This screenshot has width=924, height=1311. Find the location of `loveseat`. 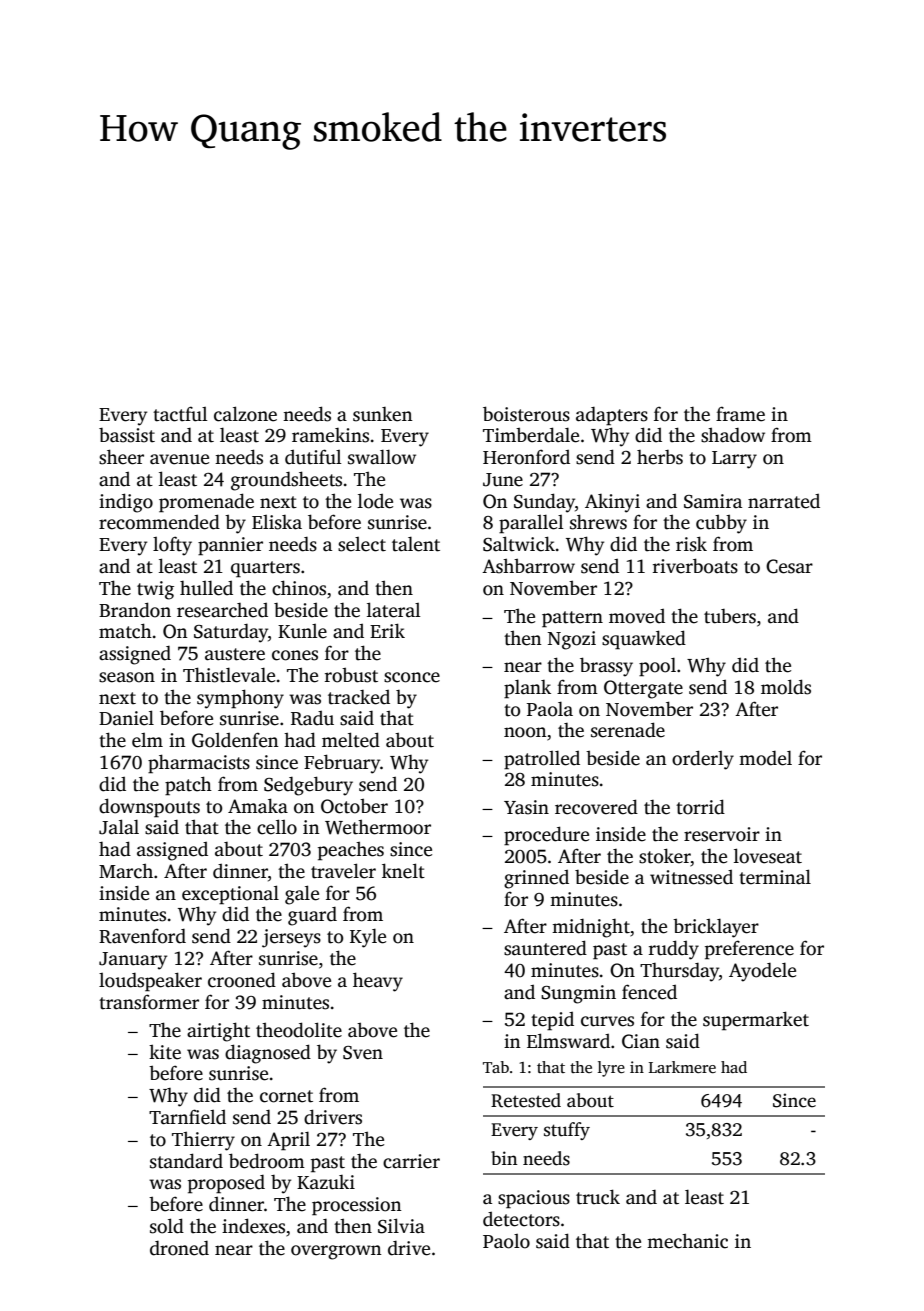

loveseat is located at coordinates (768, 856).
